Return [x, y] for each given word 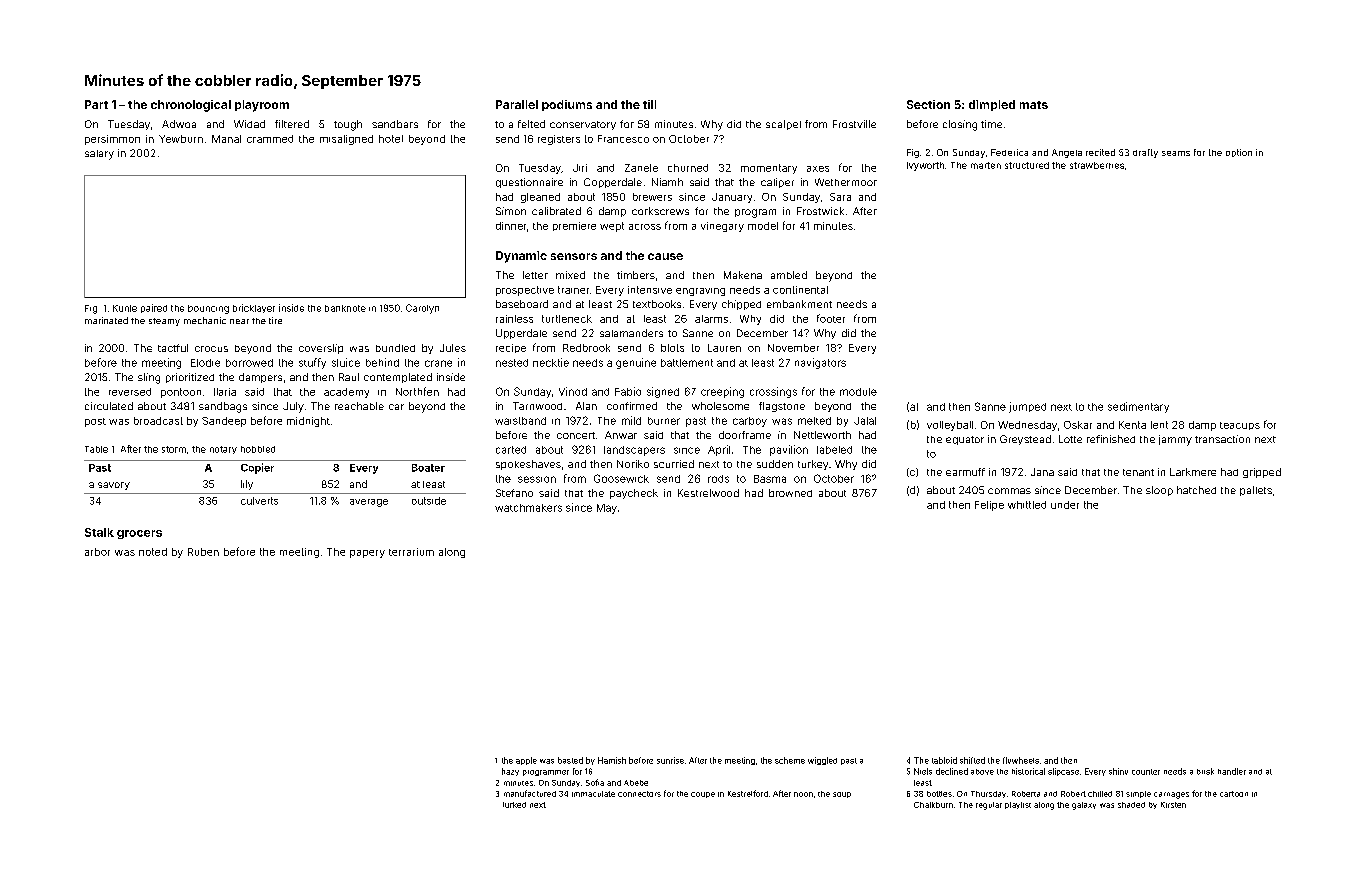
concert [576, 435]
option [1239, 153]
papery [367, 554]
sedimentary [1138, 407]
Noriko [633, 464]
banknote [345, 308]
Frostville [854, 124]
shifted [972, 760]
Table [96, 449]
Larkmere [1193, 472]
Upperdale [521, 334]
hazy [510, 772]
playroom [262, 106]
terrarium [411, 552]
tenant [1138, 472]
